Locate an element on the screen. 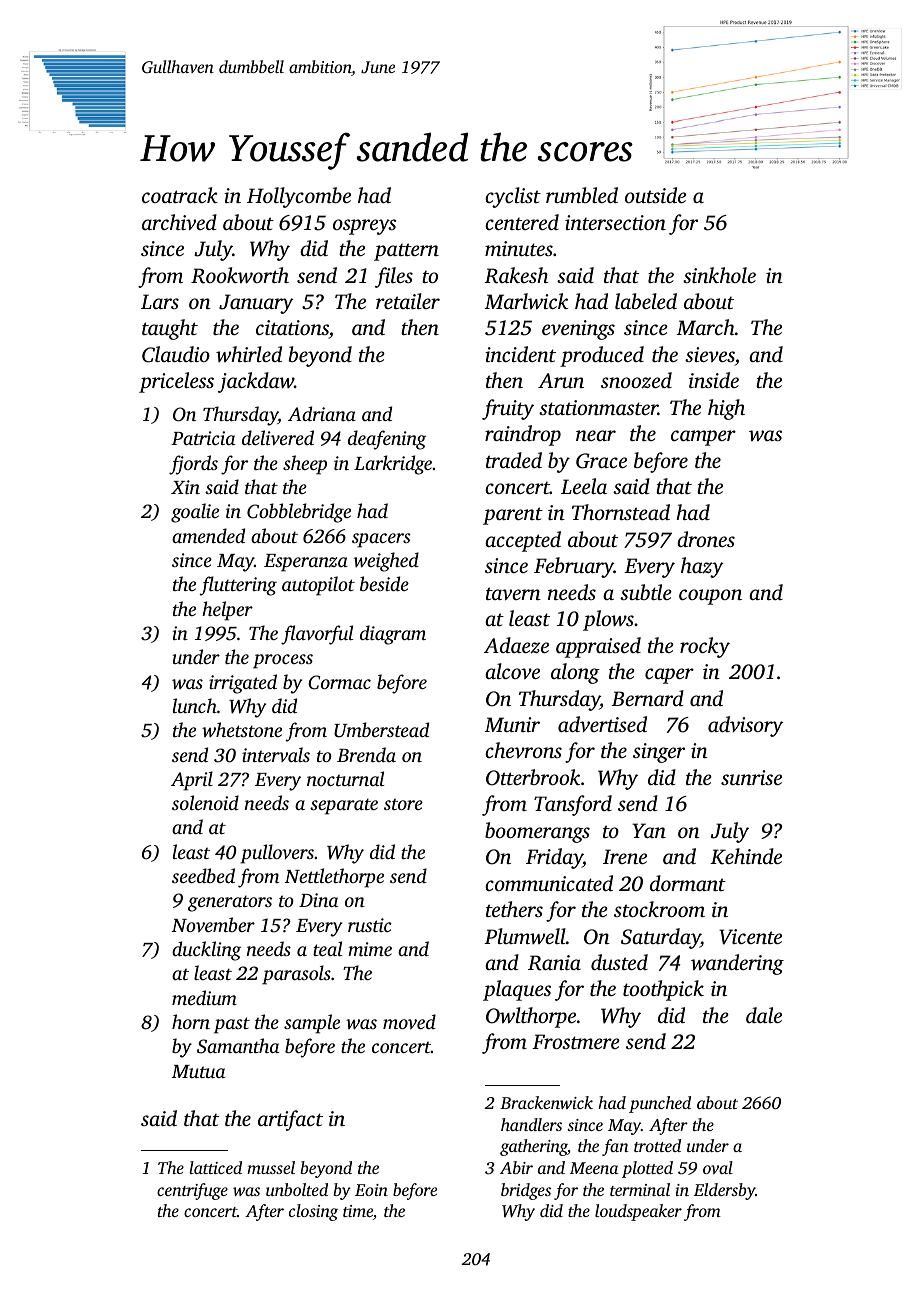 The image size is (924, 1314). outside is located at coordinates (655, 195).
